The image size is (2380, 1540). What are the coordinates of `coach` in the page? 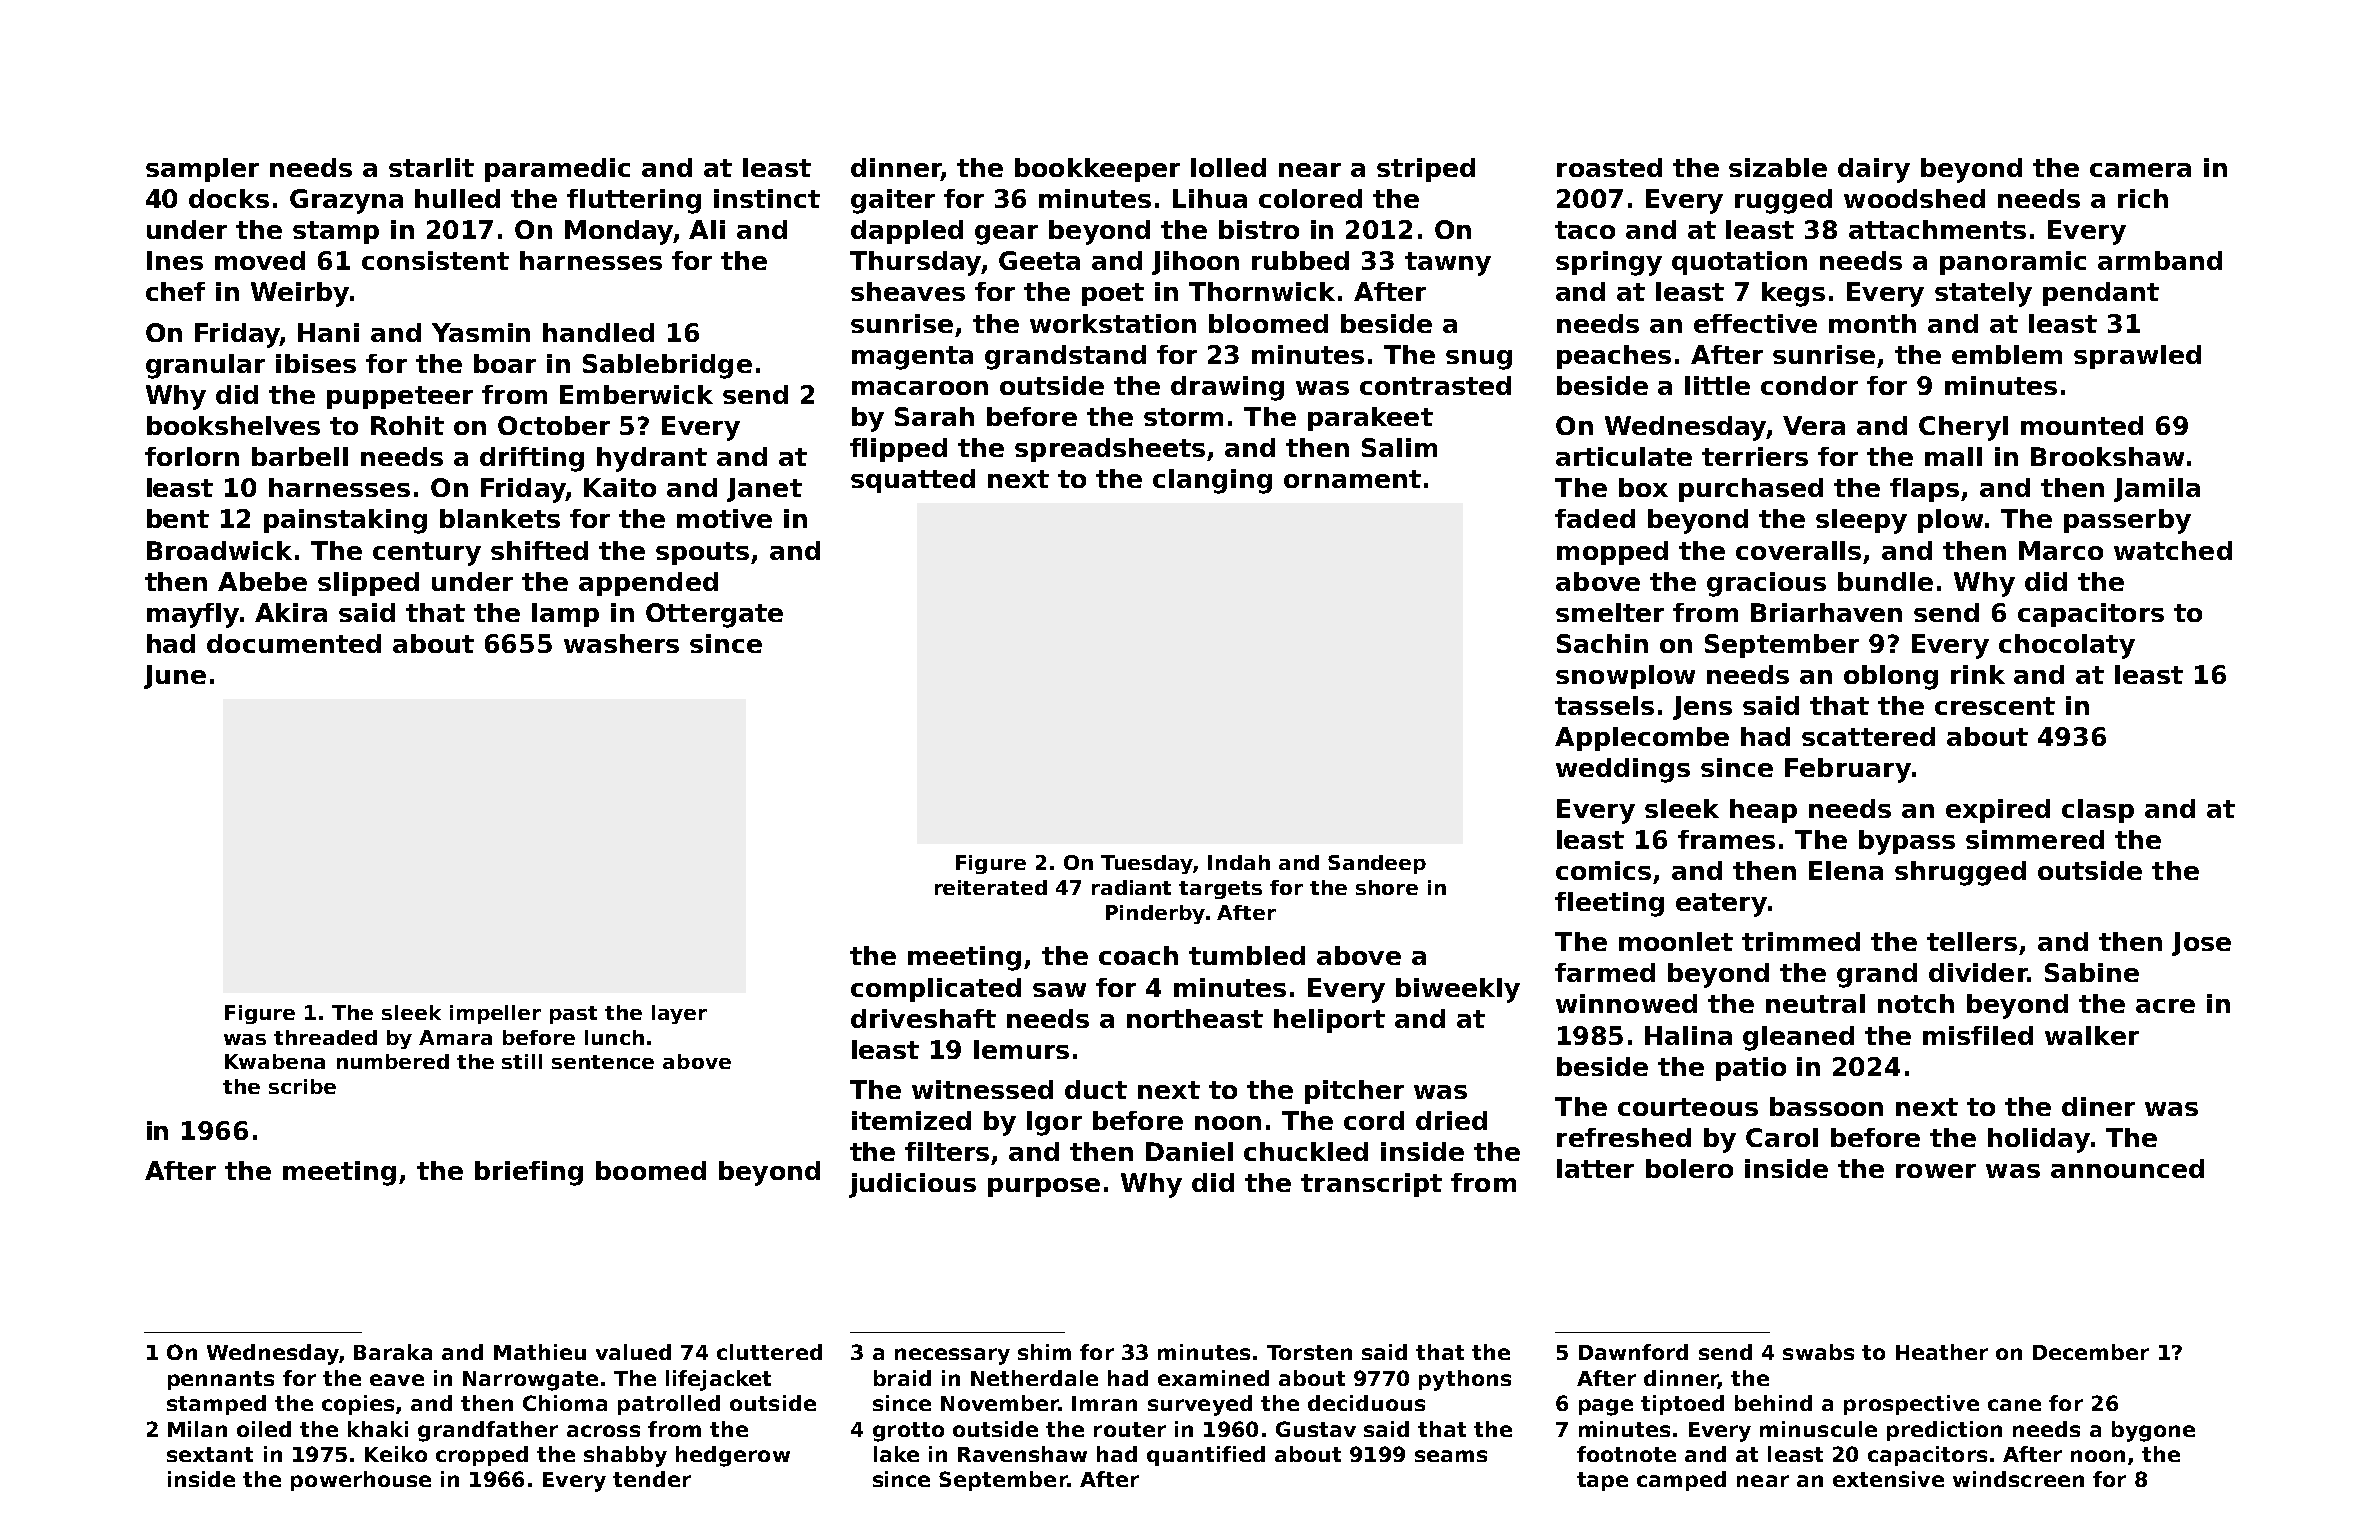 It's located at (1138, 955).
